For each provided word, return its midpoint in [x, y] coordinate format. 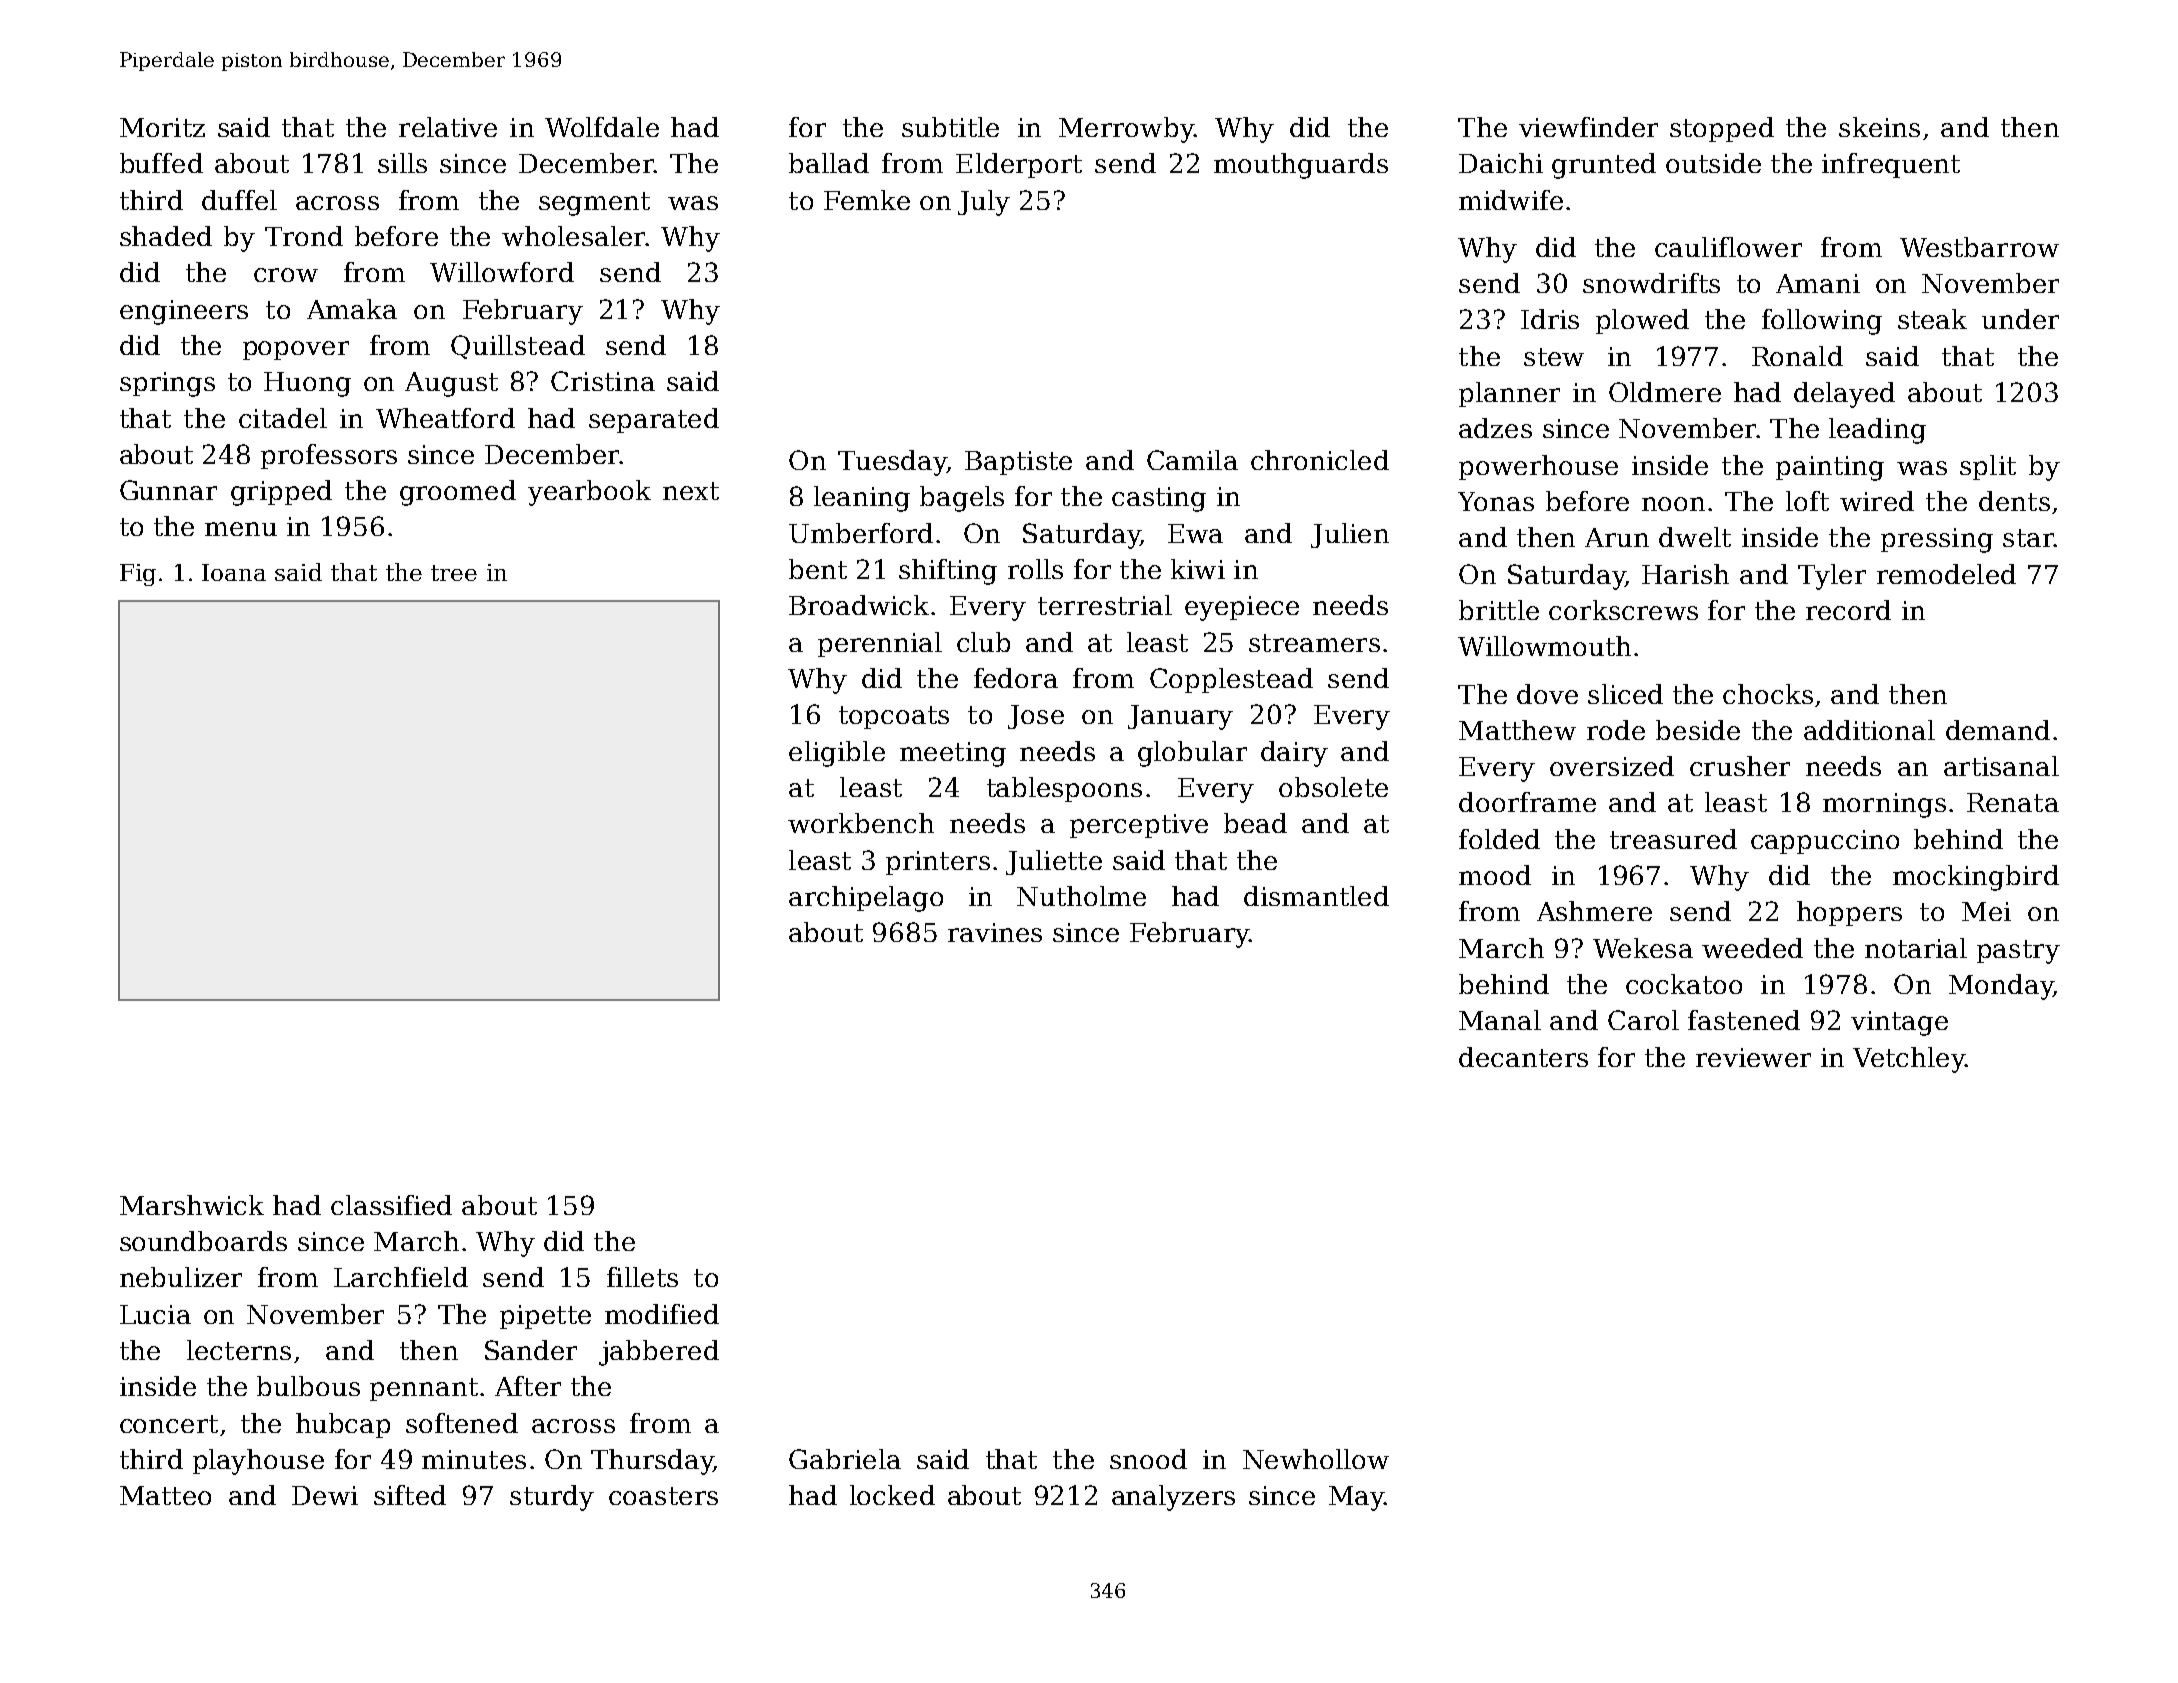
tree [454, 573]
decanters [1523, 1057]
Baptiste [1018, 463]
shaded [166, 236]
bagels [962, 499]
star [2028, 538]
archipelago [866, 899]
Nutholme [1081, 896]
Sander [531, 1350]
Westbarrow [1979, 247]
